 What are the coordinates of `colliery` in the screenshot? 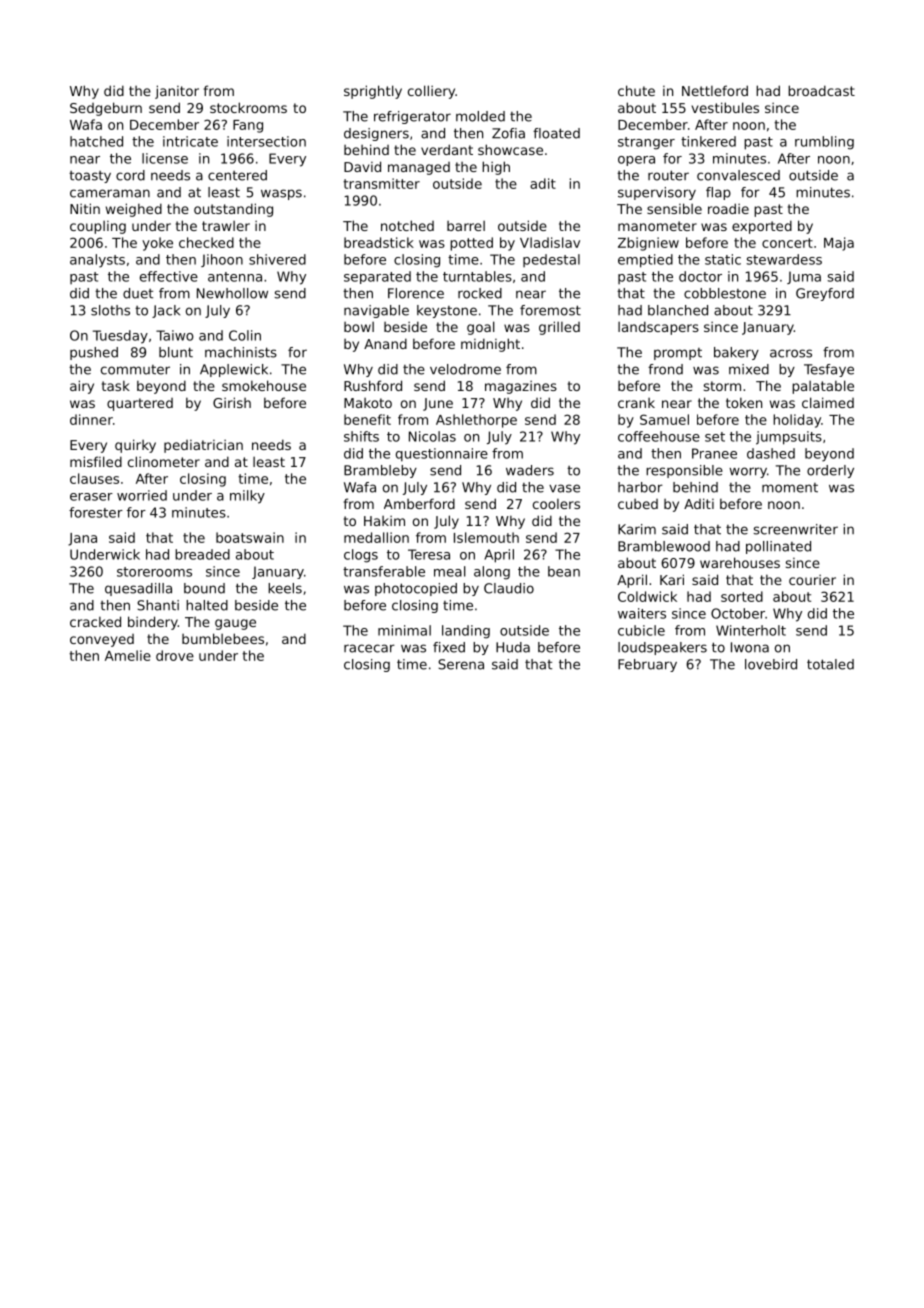 It's located at (431, 92).
